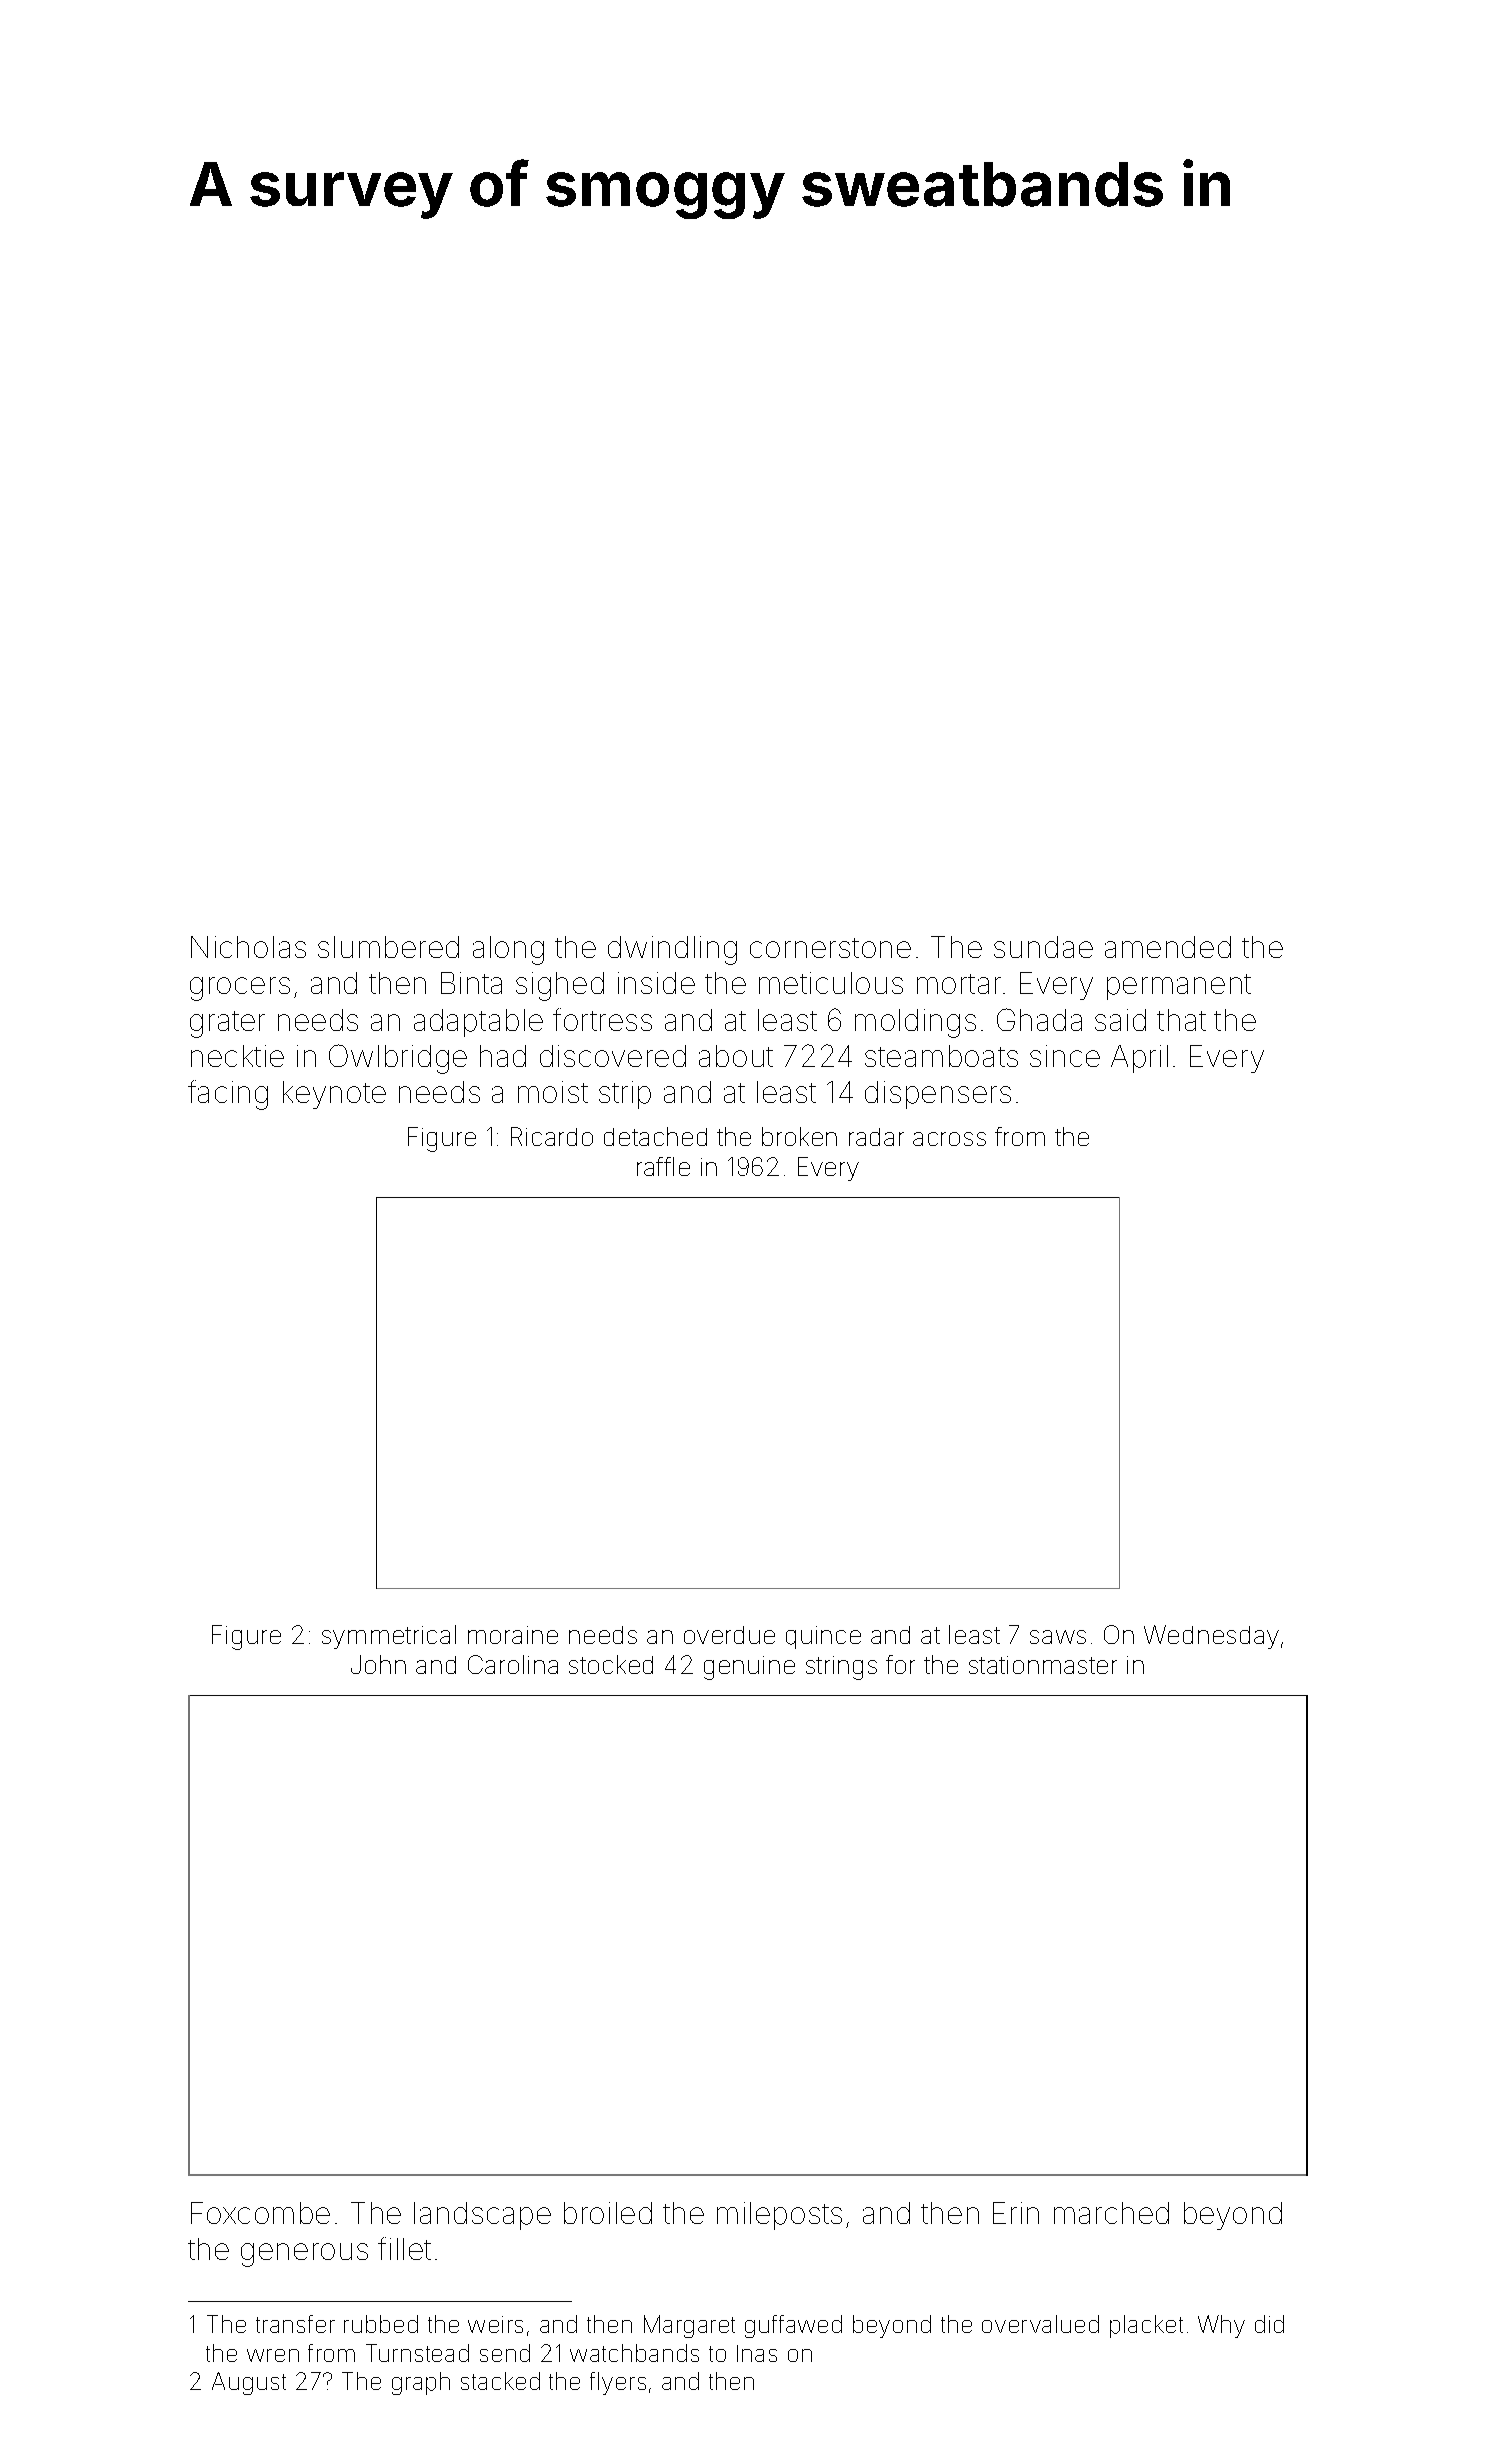 This image has height=2464, width=1496. Describe the element at coordinates (757, 2353) in the image. I see `Inas` at that location.
